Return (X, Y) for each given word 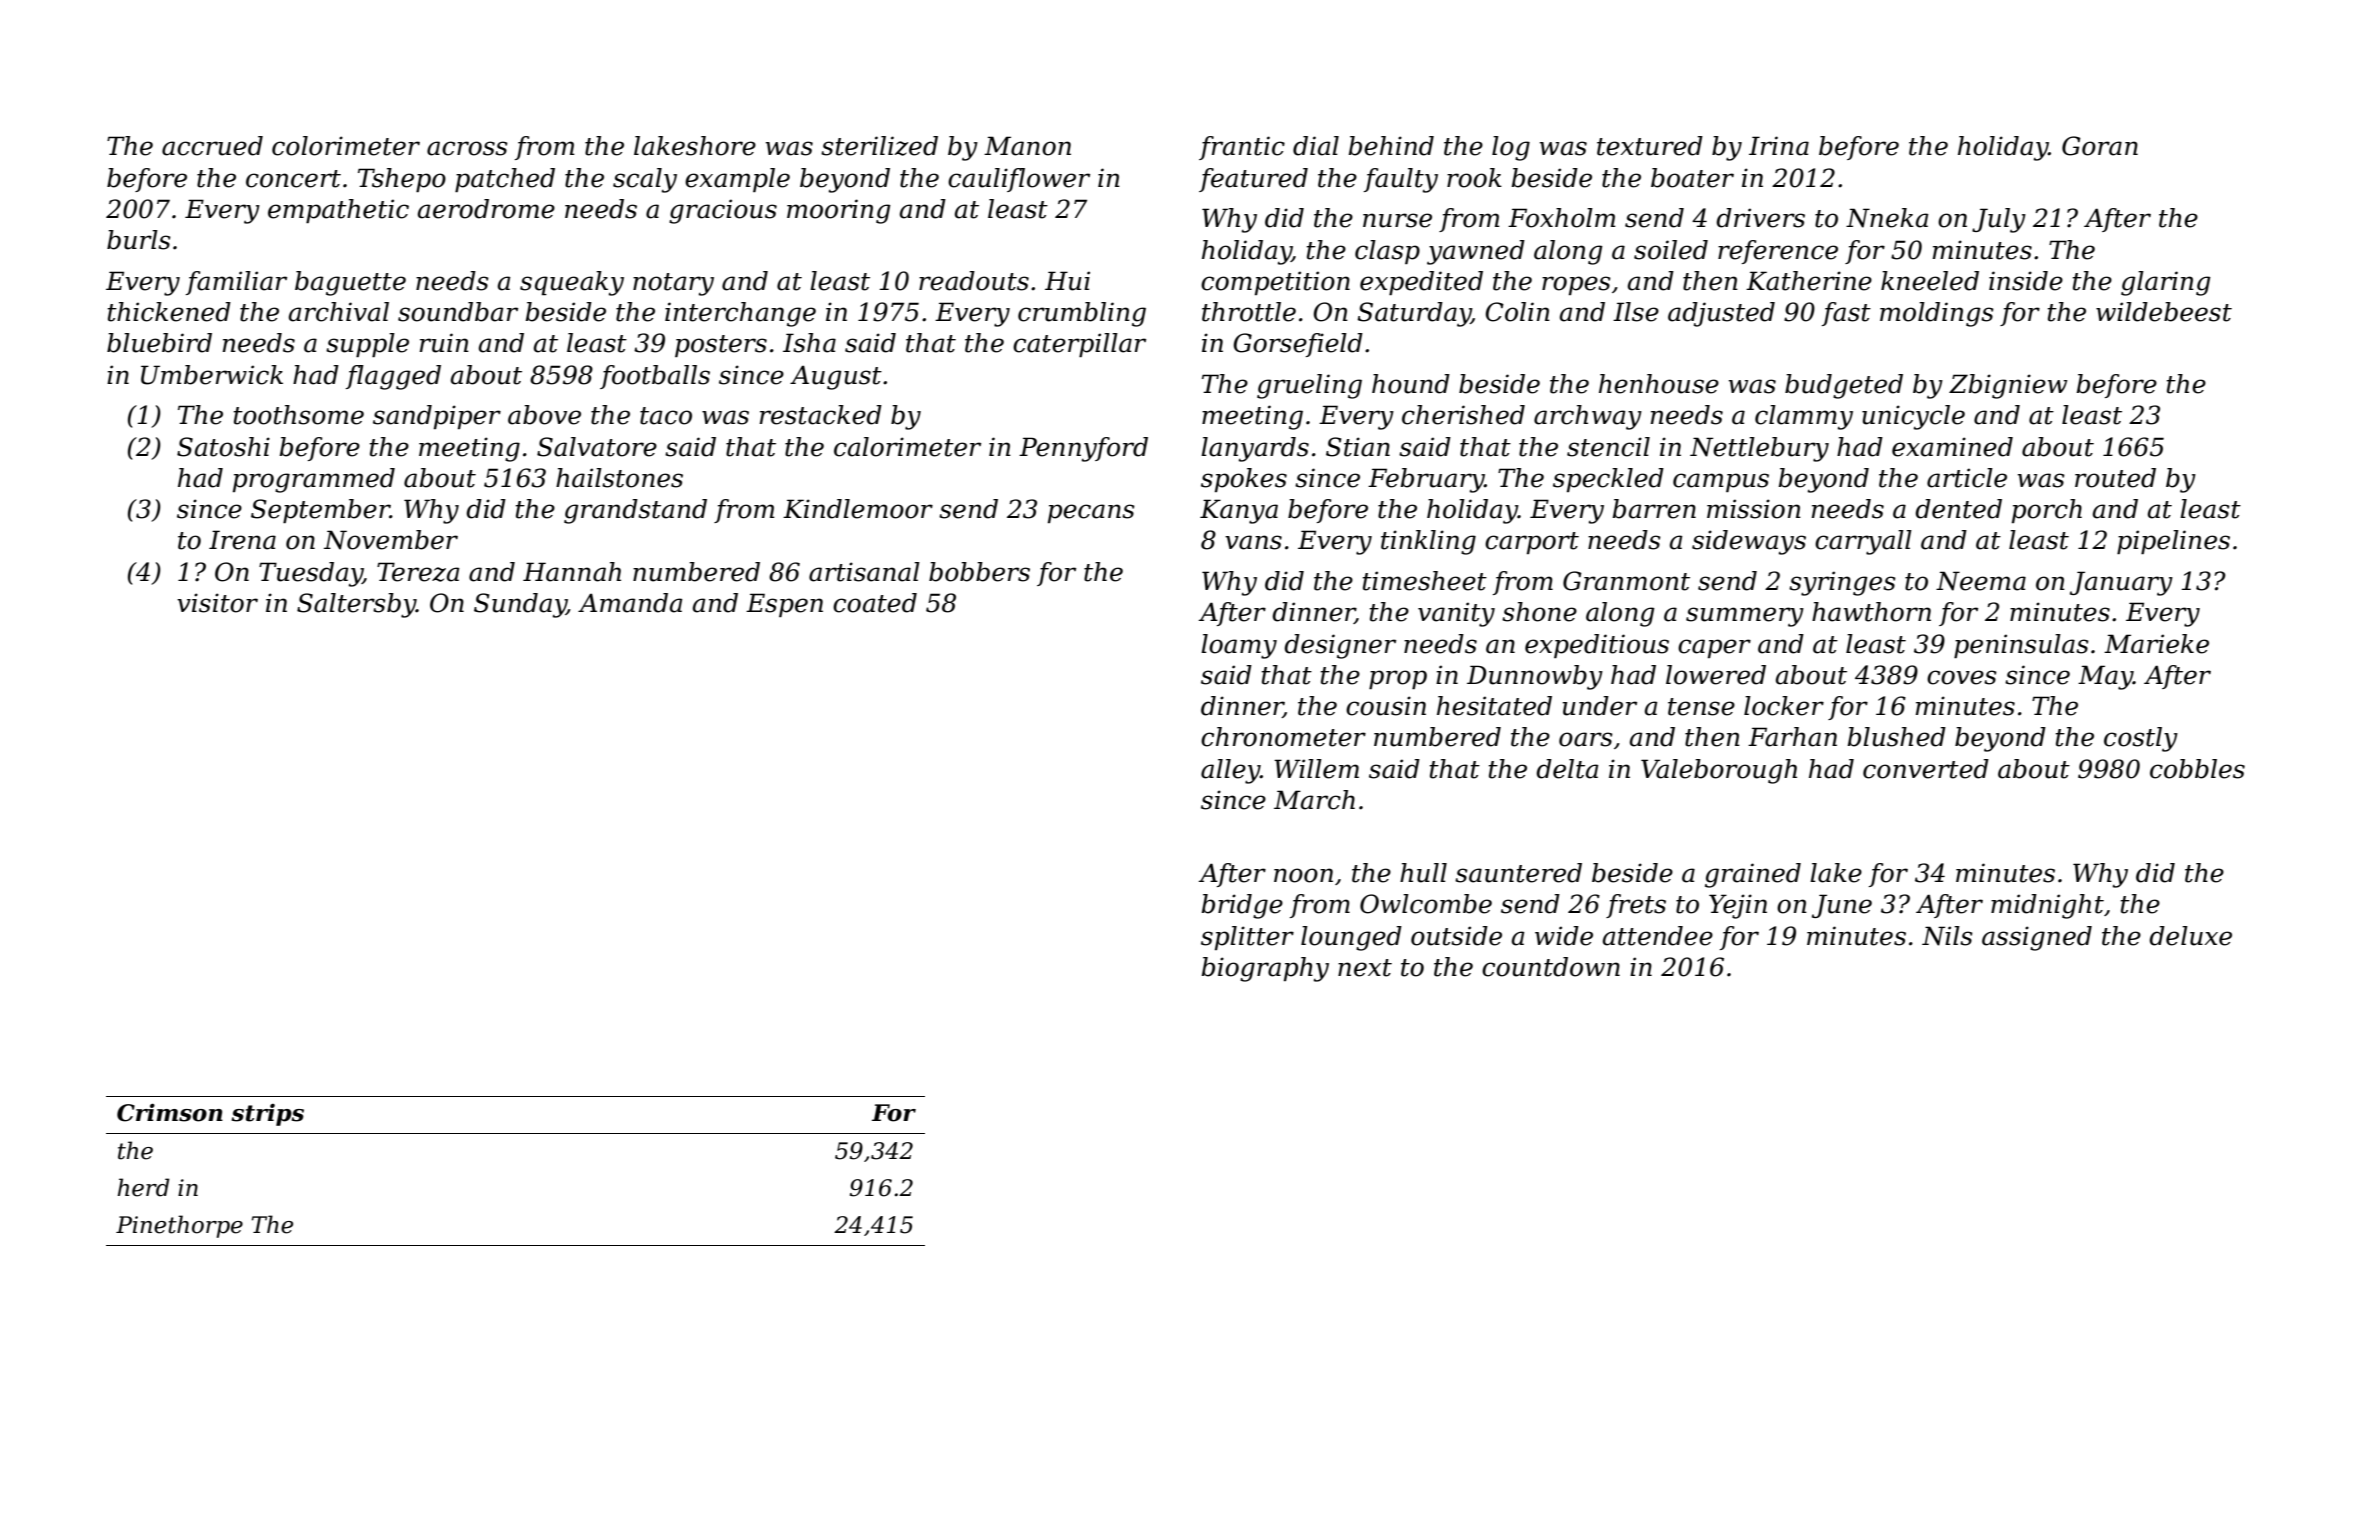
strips (267, 1115)
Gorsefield (1298, 345)
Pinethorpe (179, 1226)
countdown (1551, 967)
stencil (1608, 447)
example (737, 180)
